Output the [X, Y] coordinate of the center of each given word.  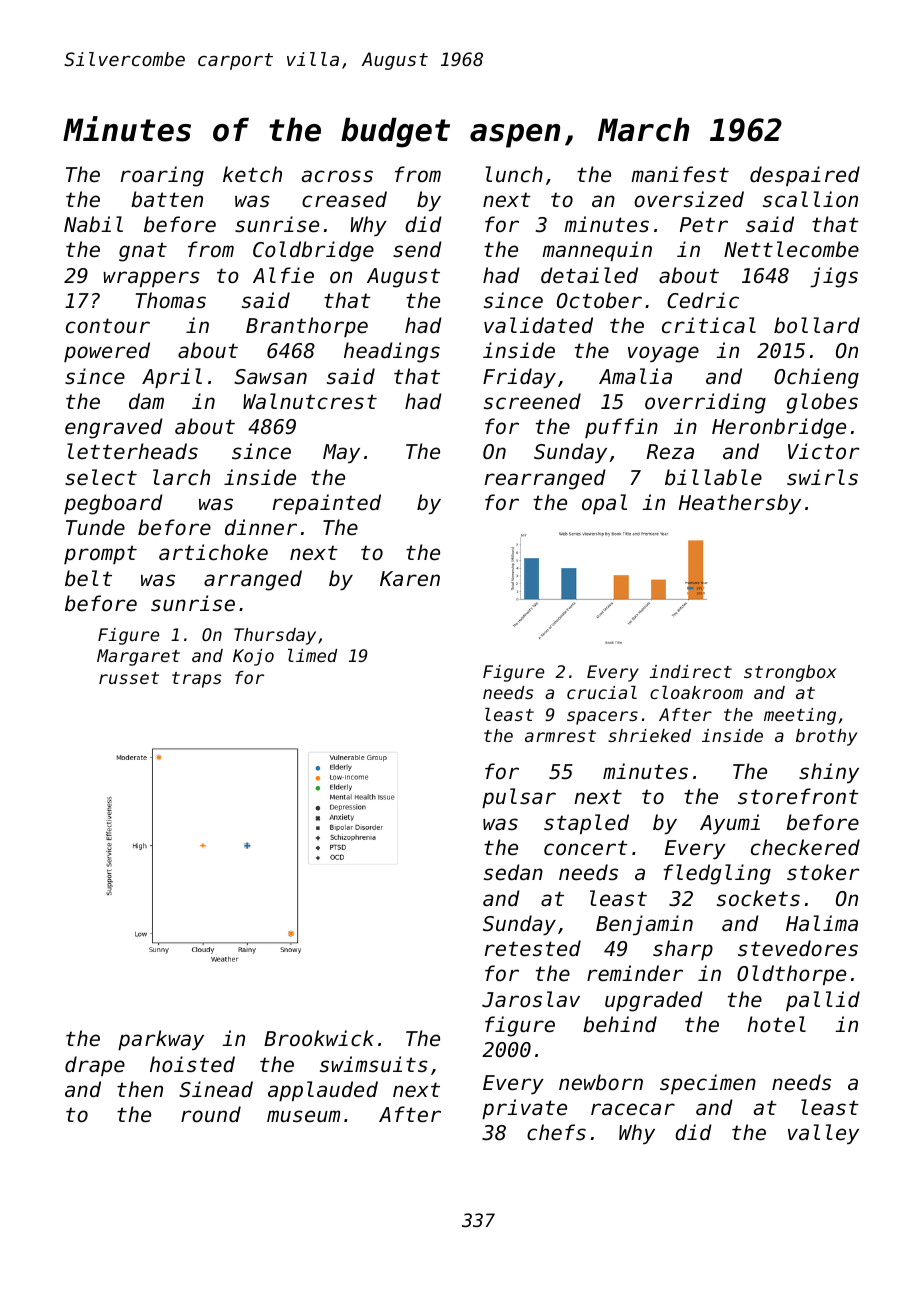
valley [823, 1134]
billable [713, 477]
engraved [114, 428]
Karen [410, 579]
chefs [556, 1132]
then [140, 1089]
